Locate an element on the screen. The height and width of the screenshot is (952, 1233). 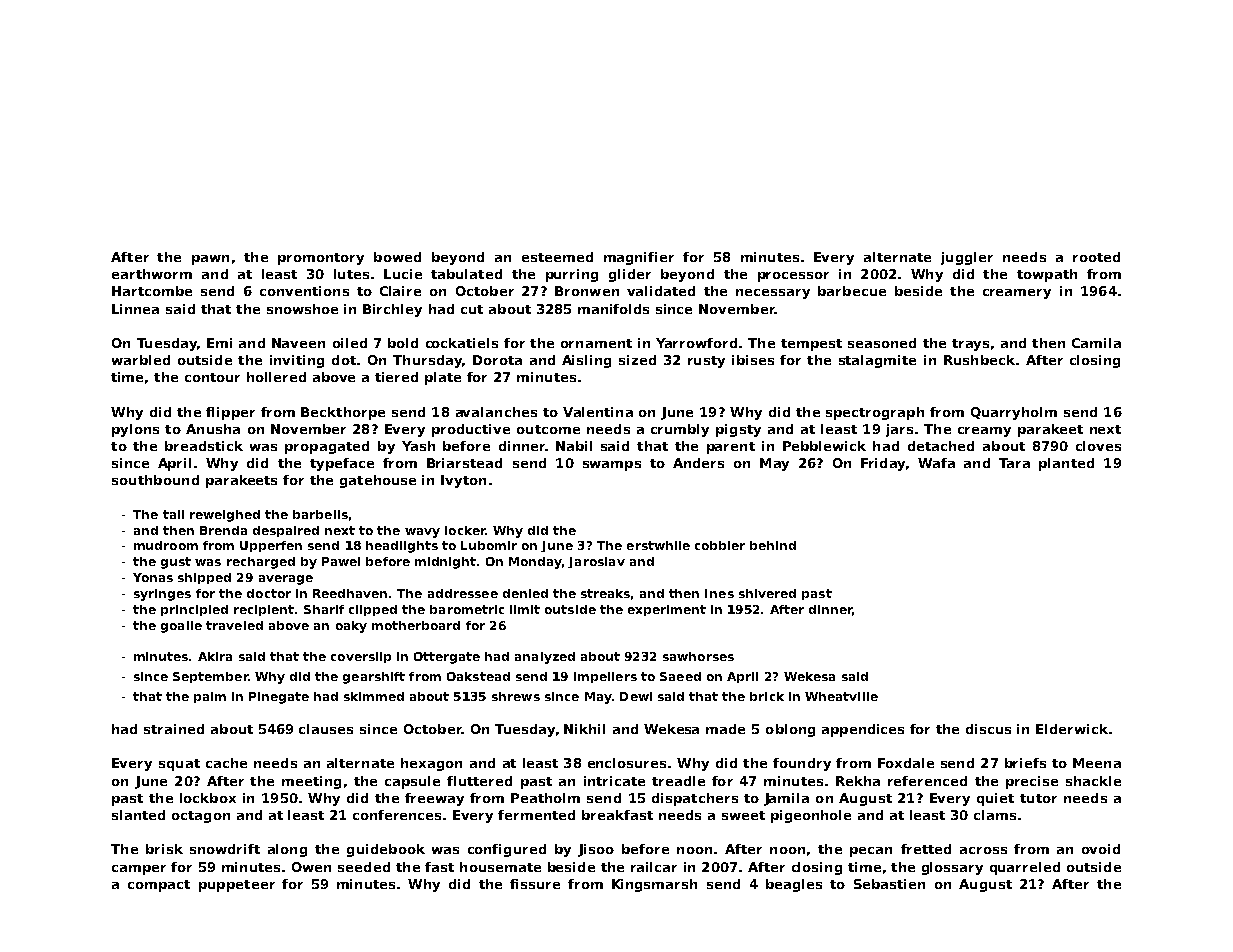
southbound is located at coordinates (155, 480).
